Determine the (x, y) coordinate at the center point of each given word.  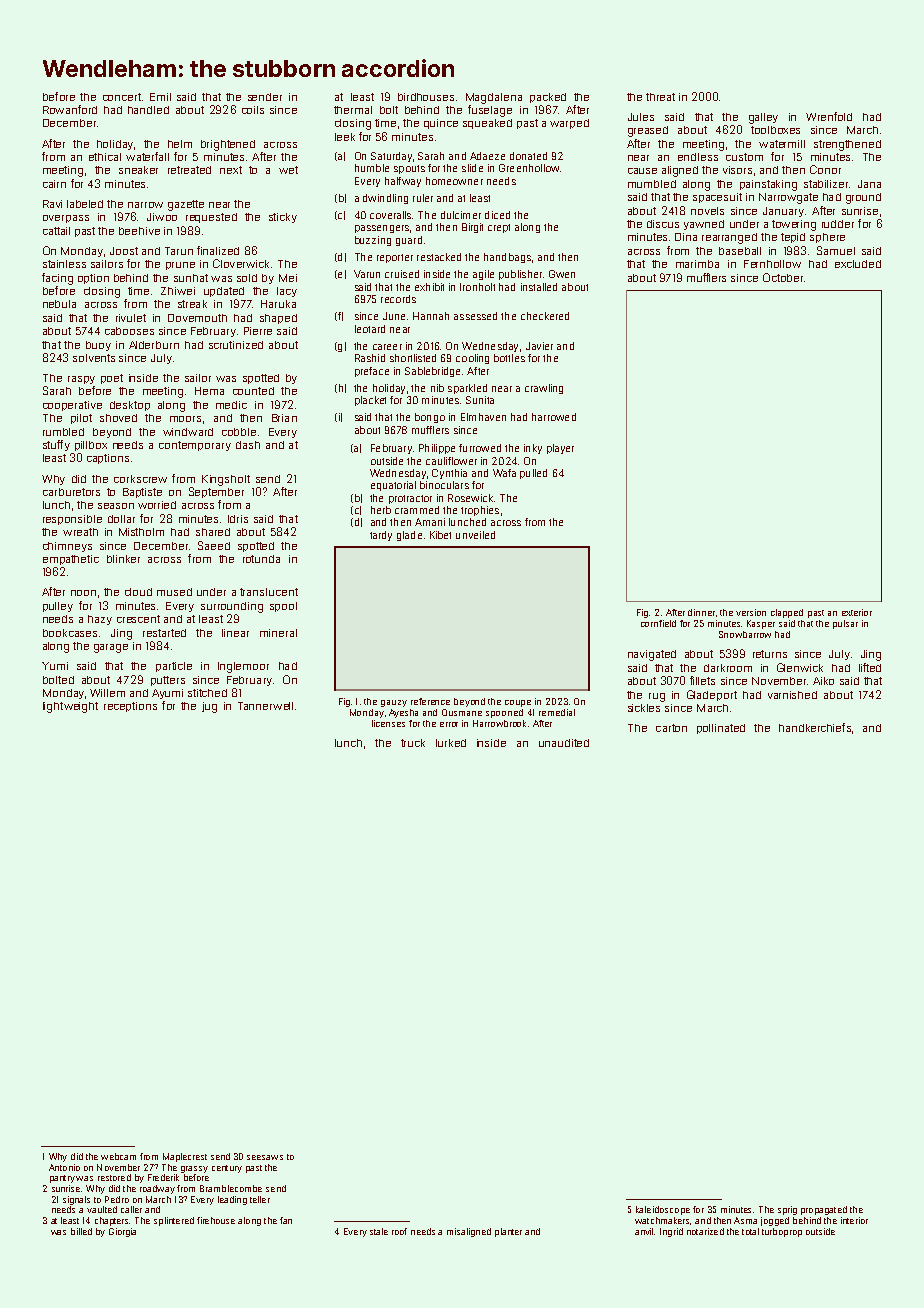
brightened (228, 145)
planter (508, 1232)
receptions (130, 707)
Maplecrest (185, 1157)
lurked (451, 743)
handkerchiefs (815, 727)
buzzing (373, 241)
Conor (825, 169)
